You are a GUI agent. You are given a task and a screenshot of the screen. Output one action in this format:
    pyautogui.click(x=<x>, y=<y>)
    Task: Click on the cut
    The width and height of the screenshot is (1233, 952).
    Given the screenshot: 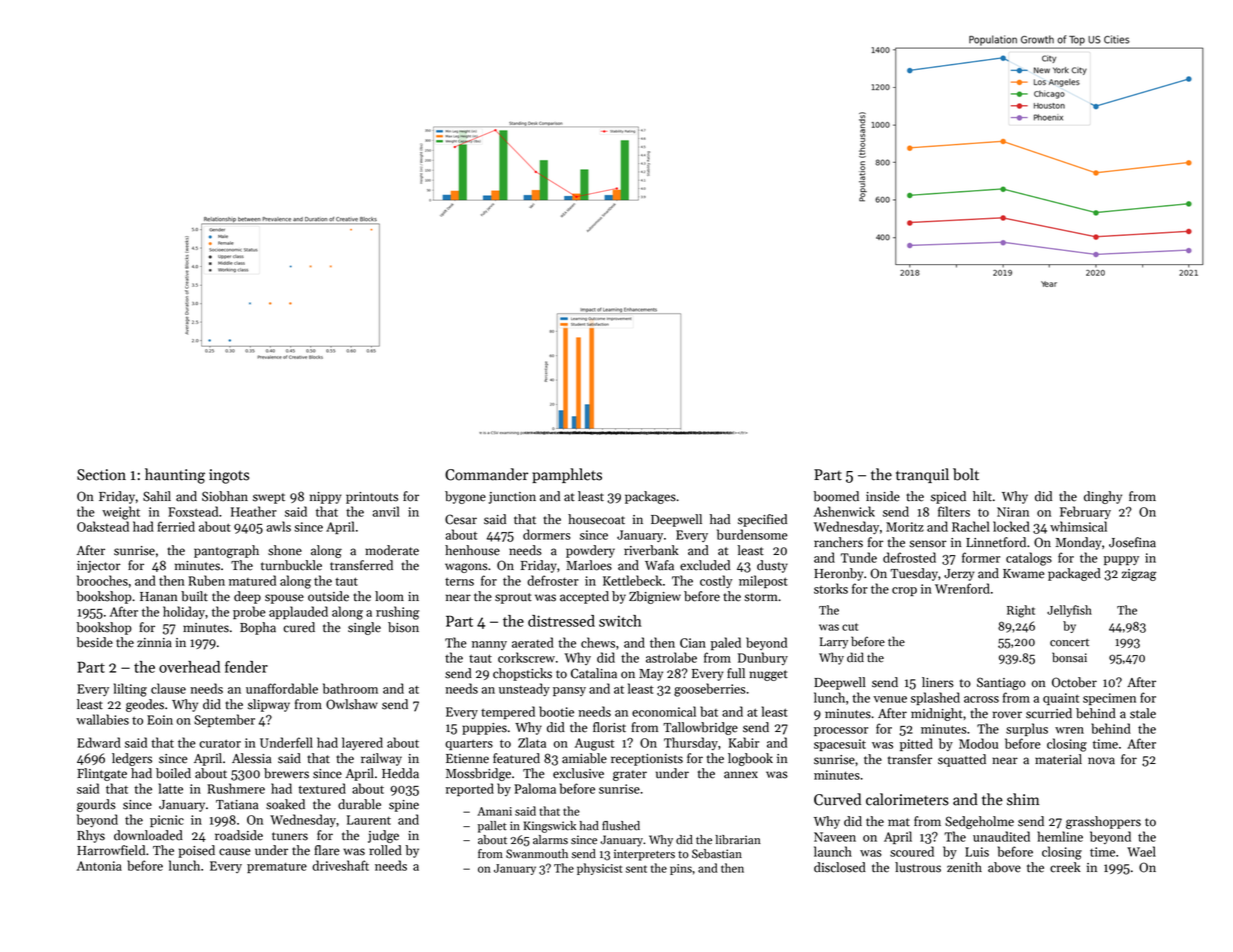 What is the action you would take?
    pyautogui.click(x=850, y=627)
